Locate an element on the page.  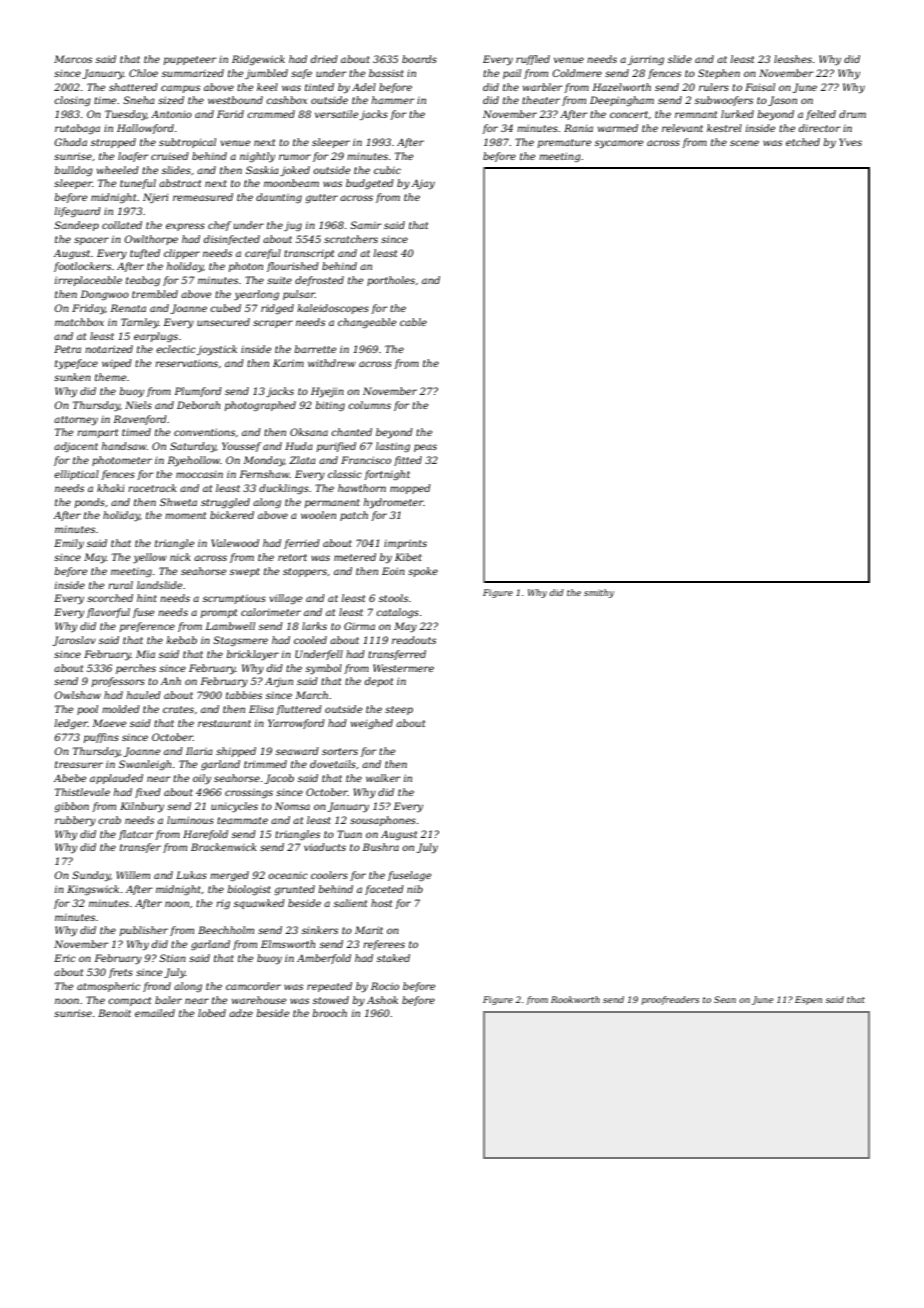
Benoit is located at coordinates (114, 1013).
